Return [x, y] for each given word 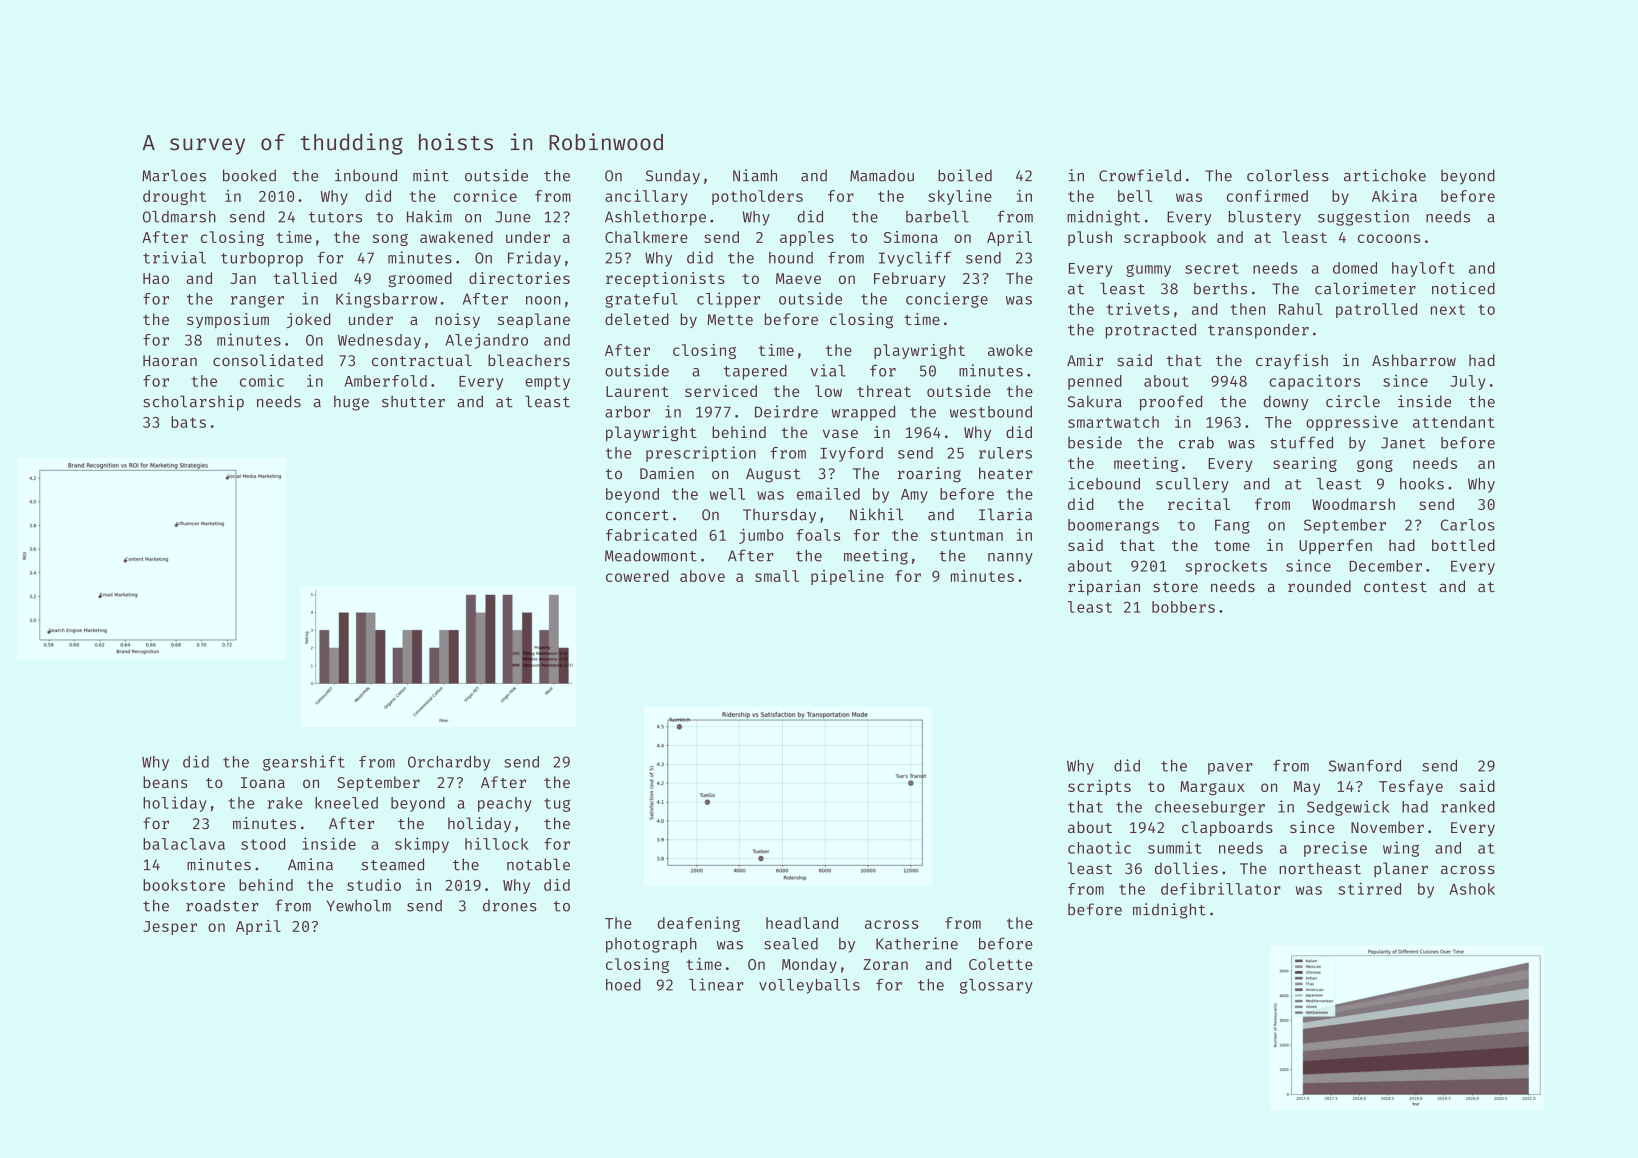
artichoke [1385, 175]
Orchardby [449, 763]
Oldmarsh [179, 217]
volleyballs [809, 986]
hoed [623, 985]
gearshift [304, 763]
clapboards [1227, 828]
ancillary [646, 197]
